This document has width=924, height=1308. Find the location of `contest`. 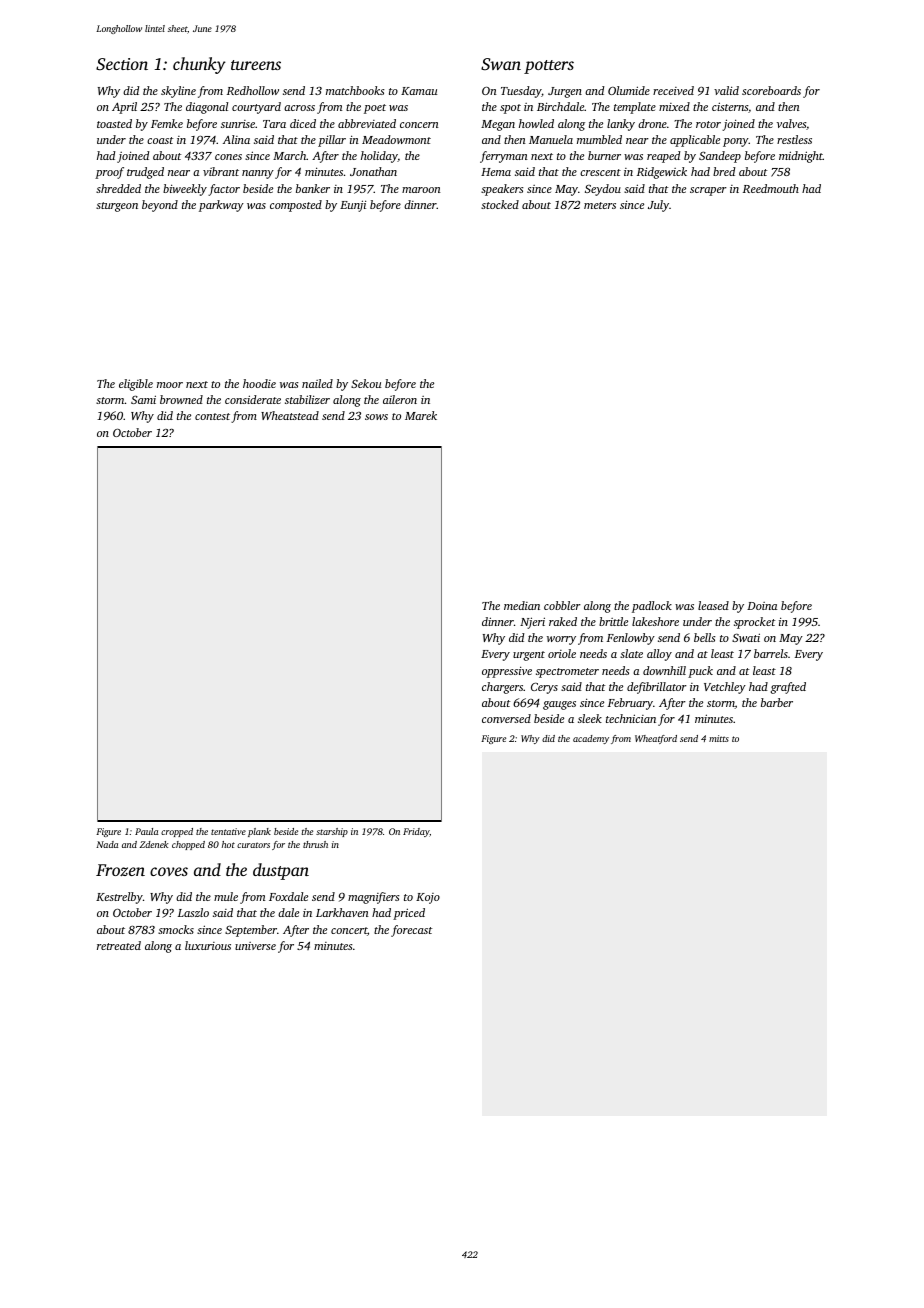

contest is located at coordinates (212, 416).
